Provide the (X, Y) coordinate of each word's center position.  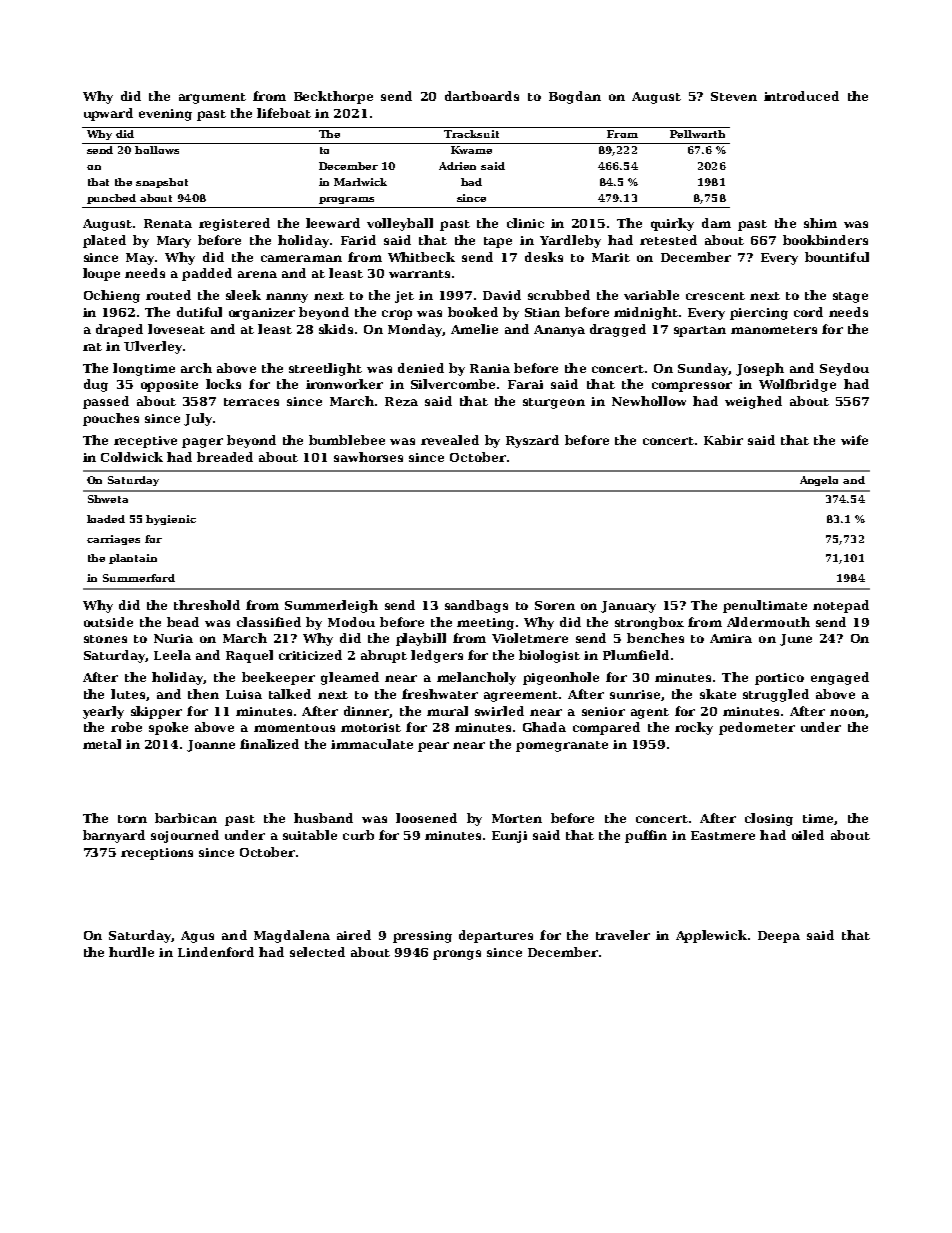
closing (769, 819)
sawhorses (368, 457)
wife (854, 440)
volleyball (400, 224)
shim (820, 223)
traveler (623, 935)
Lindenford (216, 952)
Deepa (779, 937)
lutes (128, 694)
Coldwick (132, 457)
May (140, 259)
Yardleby (570, 241)
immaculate (372, 744)
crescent (715, 296)
